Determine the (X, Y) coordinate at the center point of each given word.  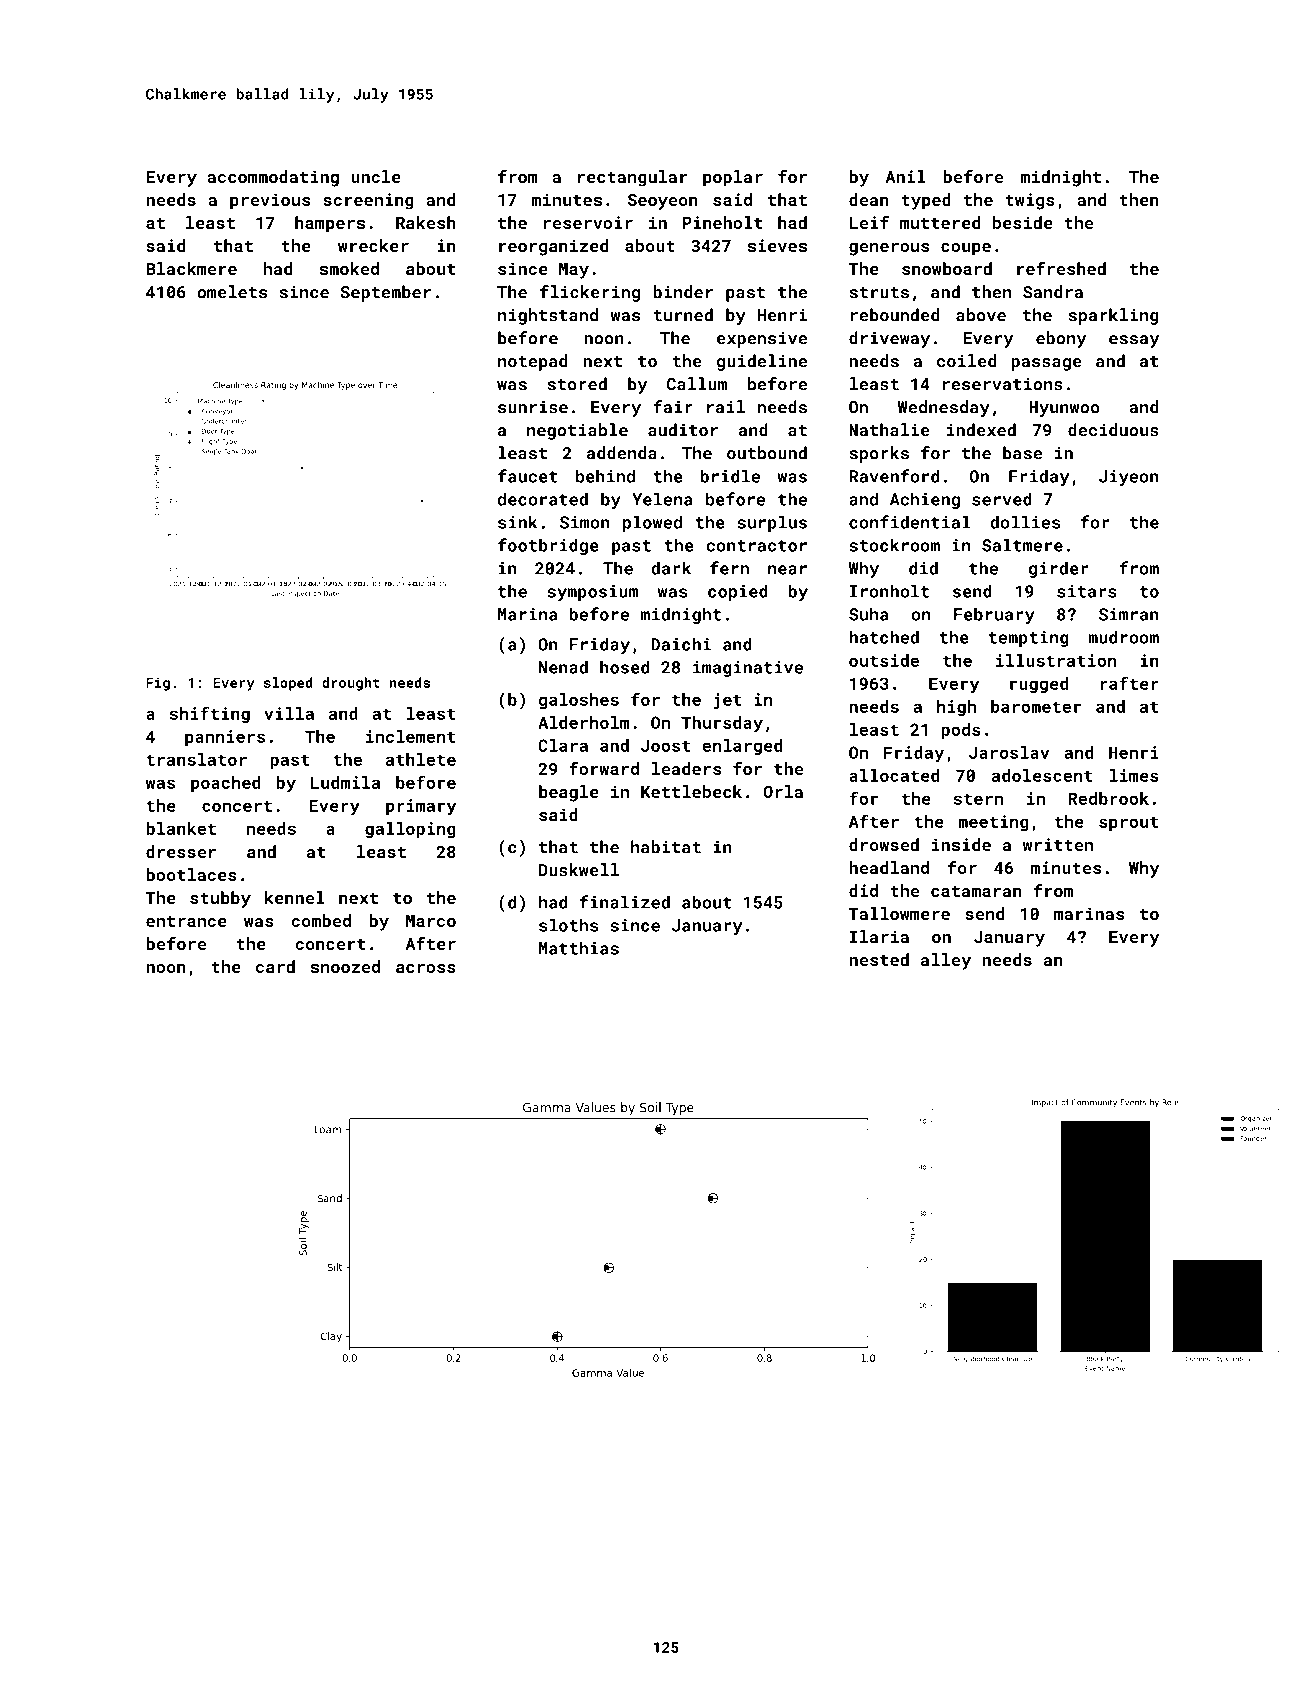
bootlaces (191, 874)
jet (728, 701)
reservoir (588, 222)
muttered (940, 222)
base (1022, 453)
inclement (411, 736)
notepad (532, 362)
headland (889, 867)
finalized (625, 902)
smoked (349, 268)
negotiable (577, 431)
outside (884, 660)
